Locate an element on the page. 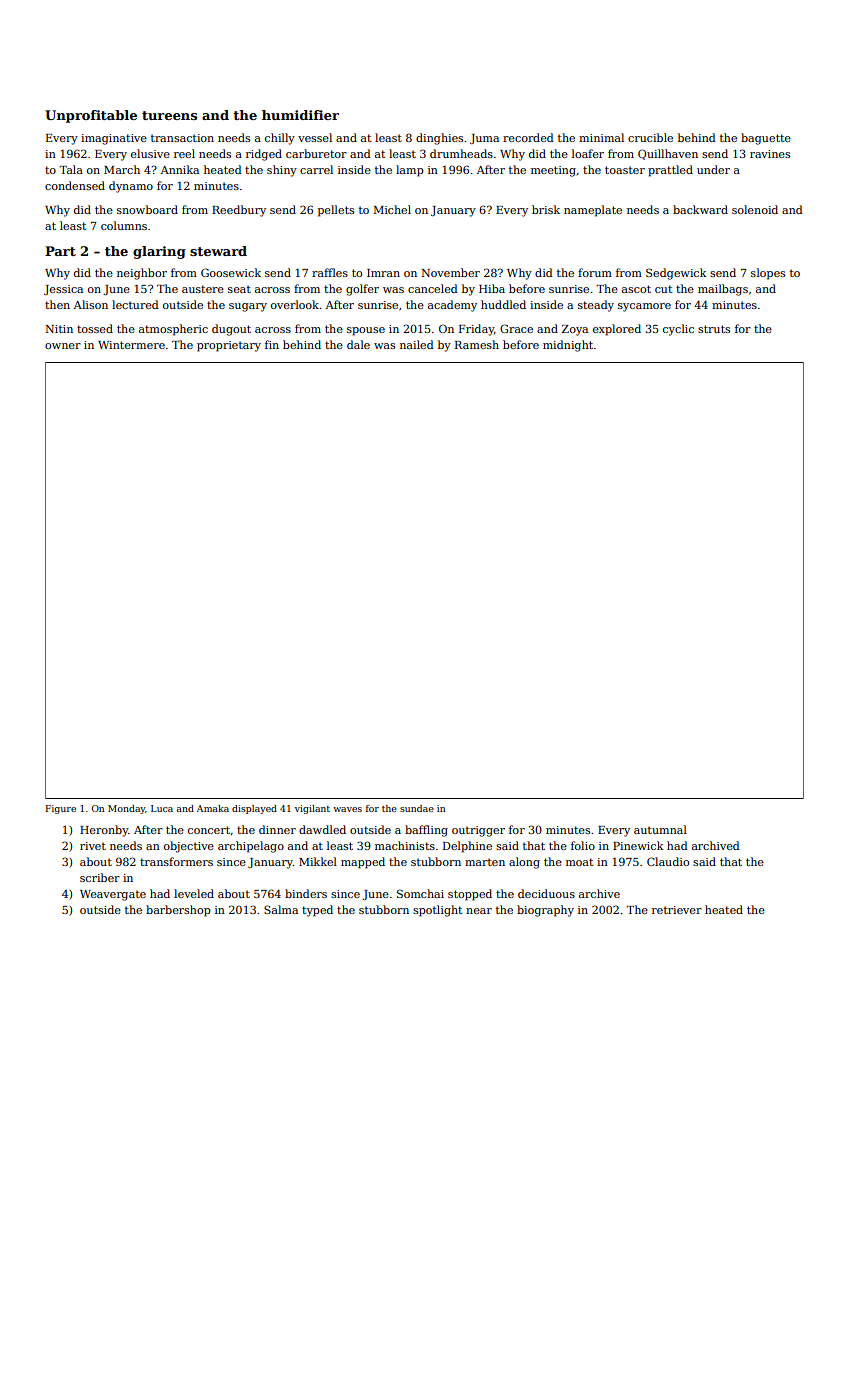  Pinewick is located at coordinates (638, 845).
